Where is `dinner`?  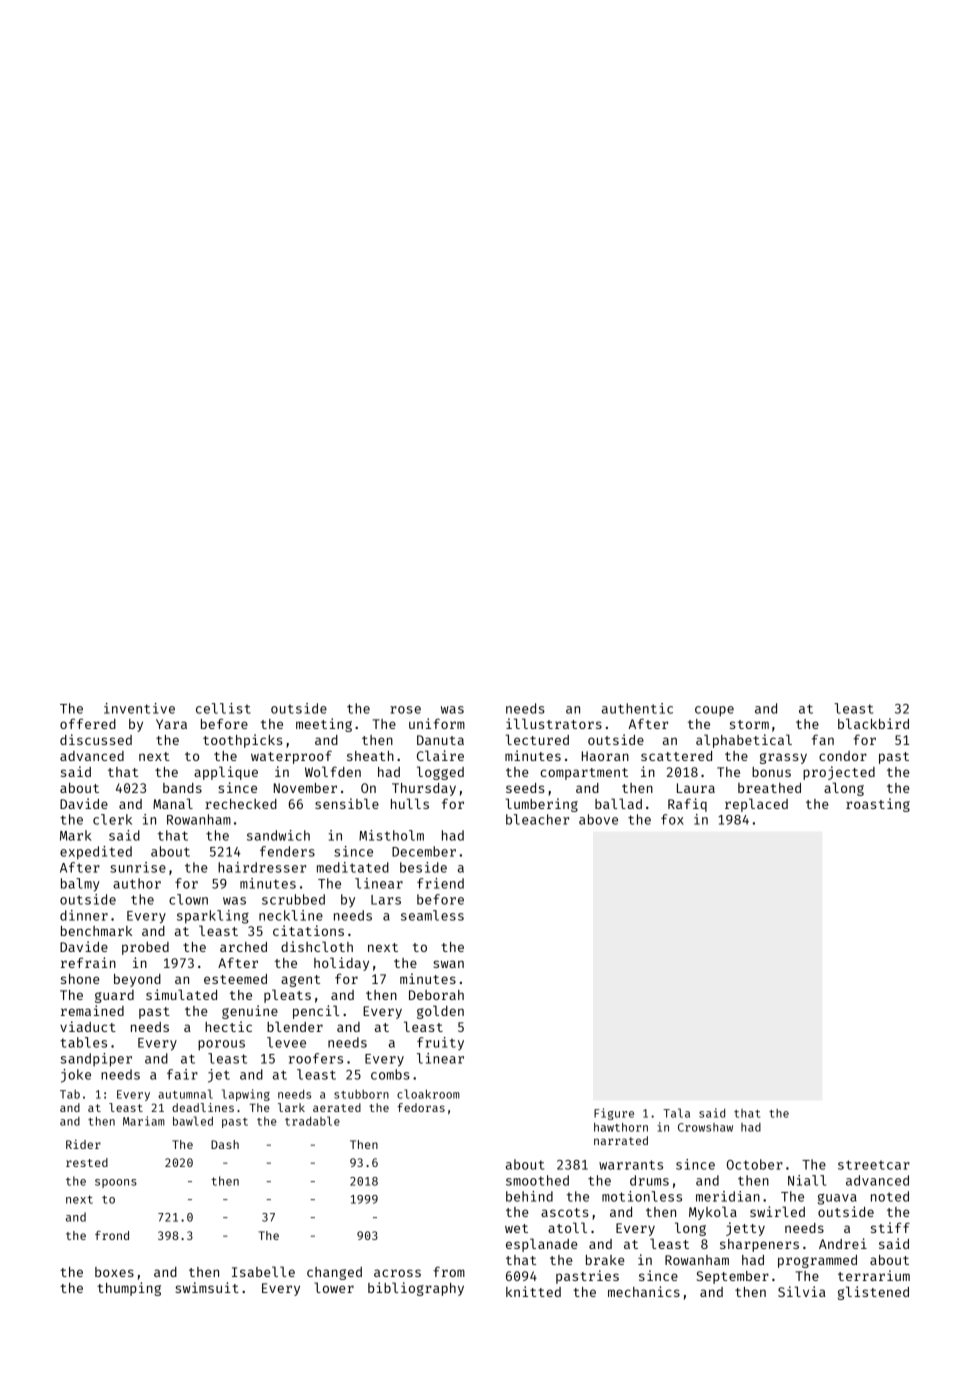
dinner is located at coordinates (84, 915).
